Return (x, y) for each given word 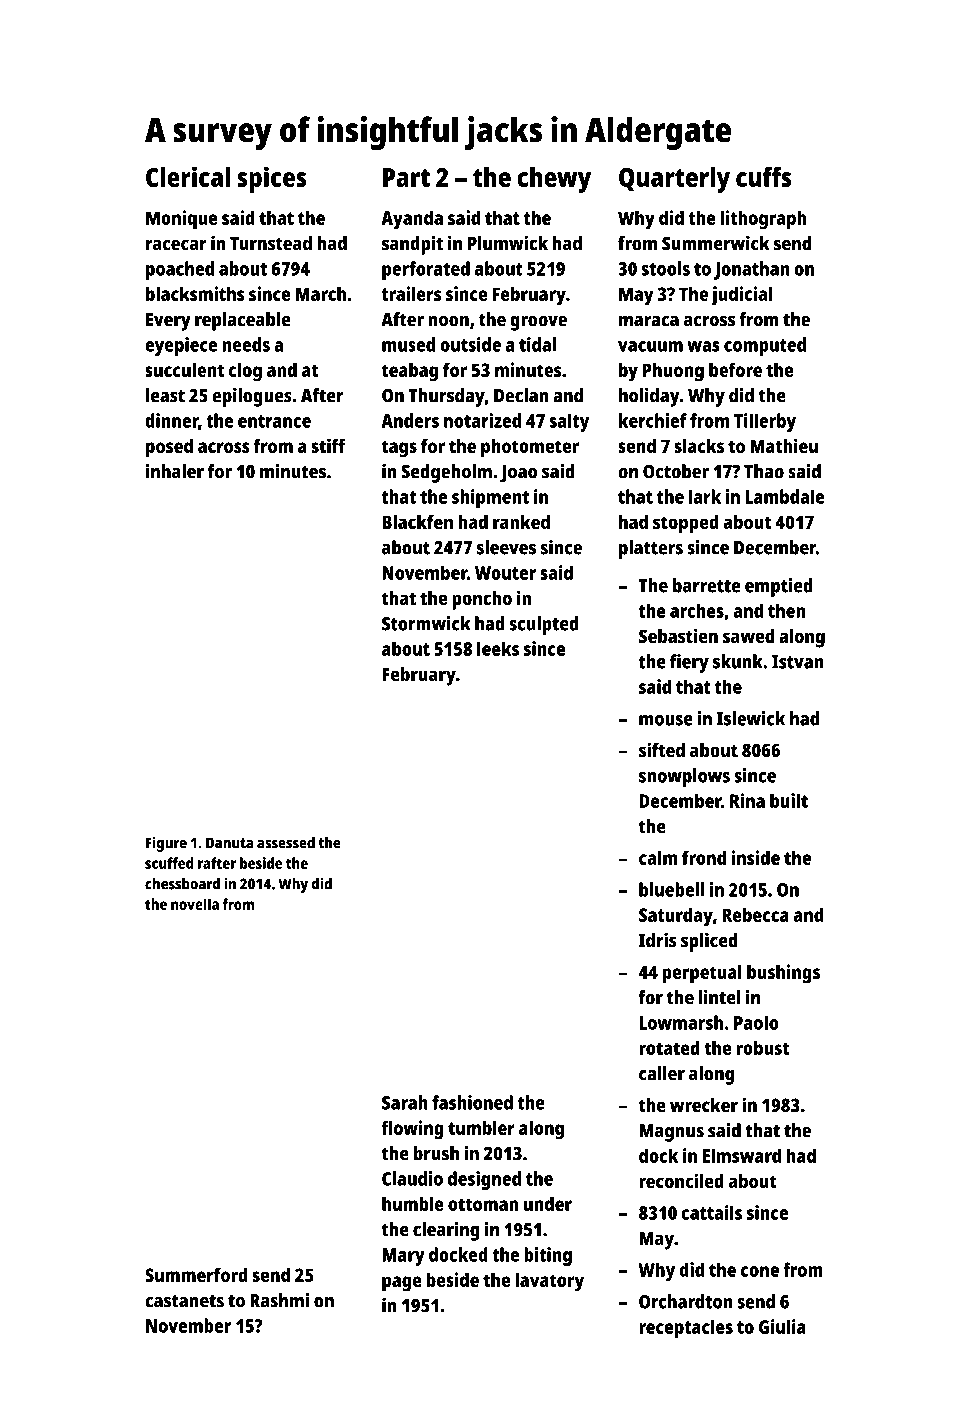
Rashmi (279, 1300)
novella (195, 904)
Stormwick (426, 623)
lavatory (549, 1282)
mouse (666, 720)
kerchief (653, 420)
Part (406, 177)
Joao (518, 474)
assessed (286, 843)
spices (272, 179)
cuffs (764, 177)
